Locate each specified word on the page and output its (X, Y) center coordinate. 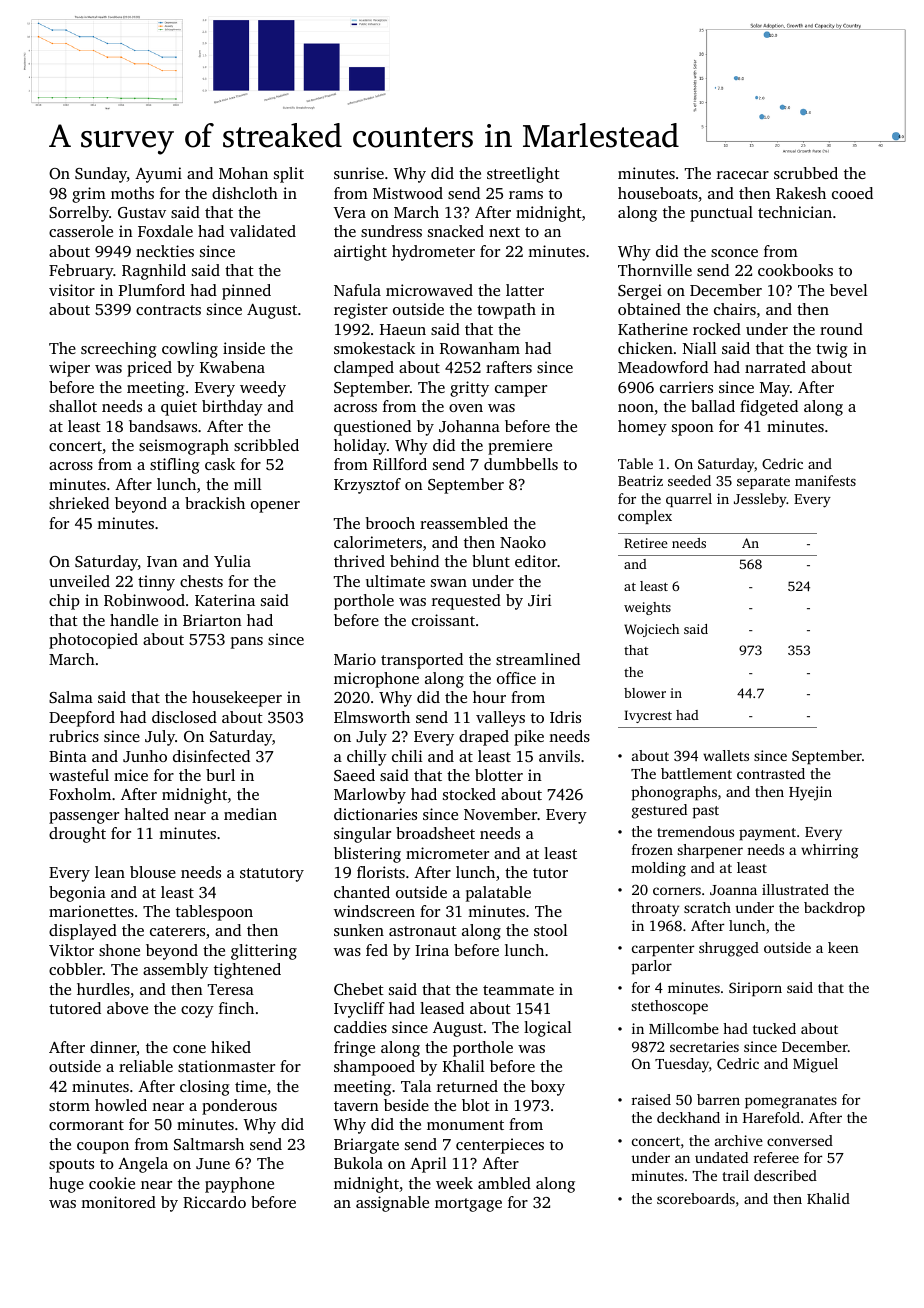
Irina (432, 950)
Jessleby (760, 500)
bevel (849, 290)
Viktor (71, 950)
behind (414, 561)
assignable (392, 1204)
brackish (215, 503)
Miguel (815, 1065)
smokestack (374, 348)
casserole (81, 231)
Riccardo (214, 1202)
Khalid (828, 1198)
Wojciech (651, 630)
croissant (443, 620)
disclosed (184, 717)
